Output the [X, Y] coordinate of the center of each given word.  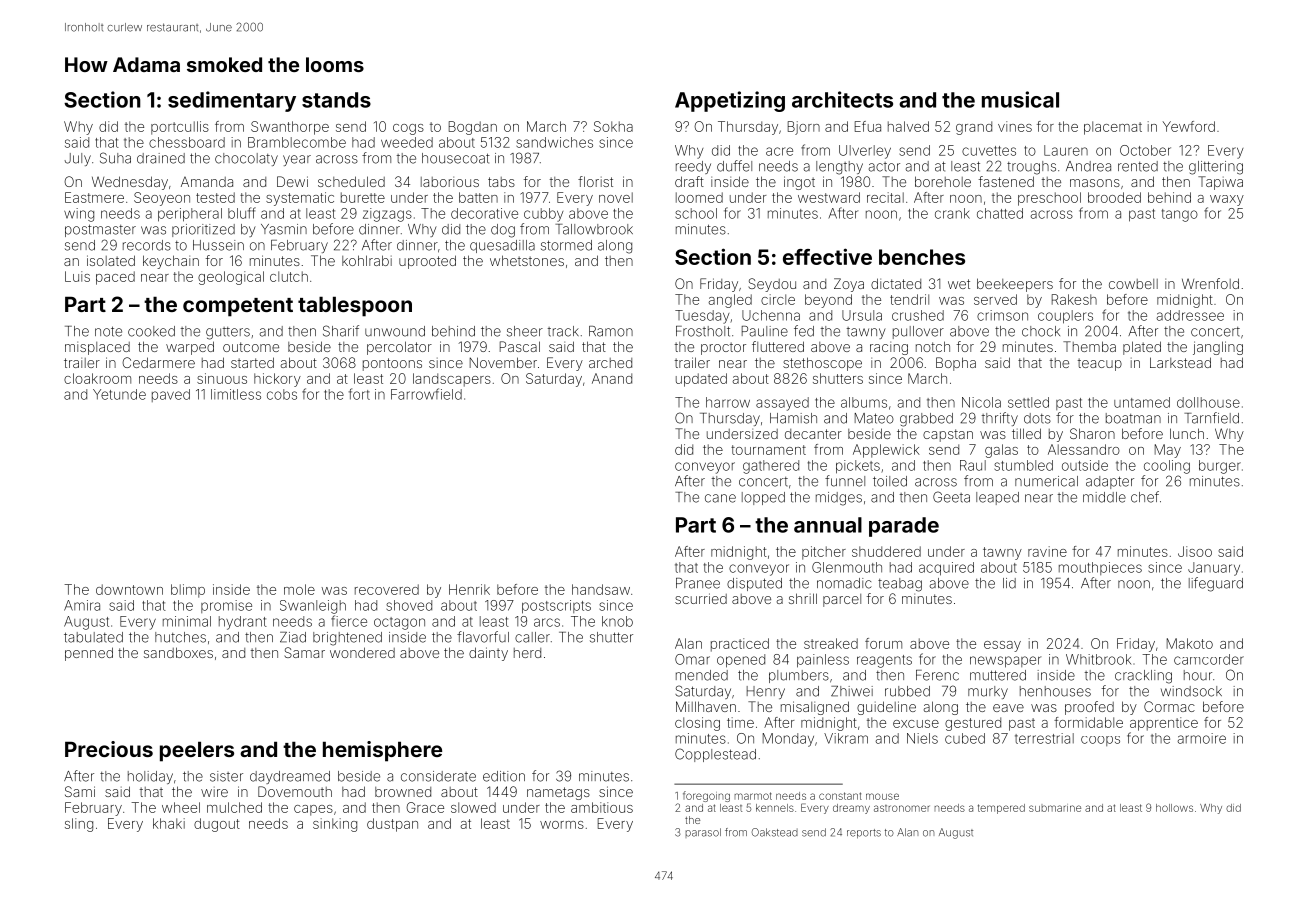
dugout [217, 825]
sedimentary [232, 101]
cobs [282, 394]
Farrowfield [426, 394]
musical [1020, 99]
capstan [948, 435]
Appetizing [730, 101]
